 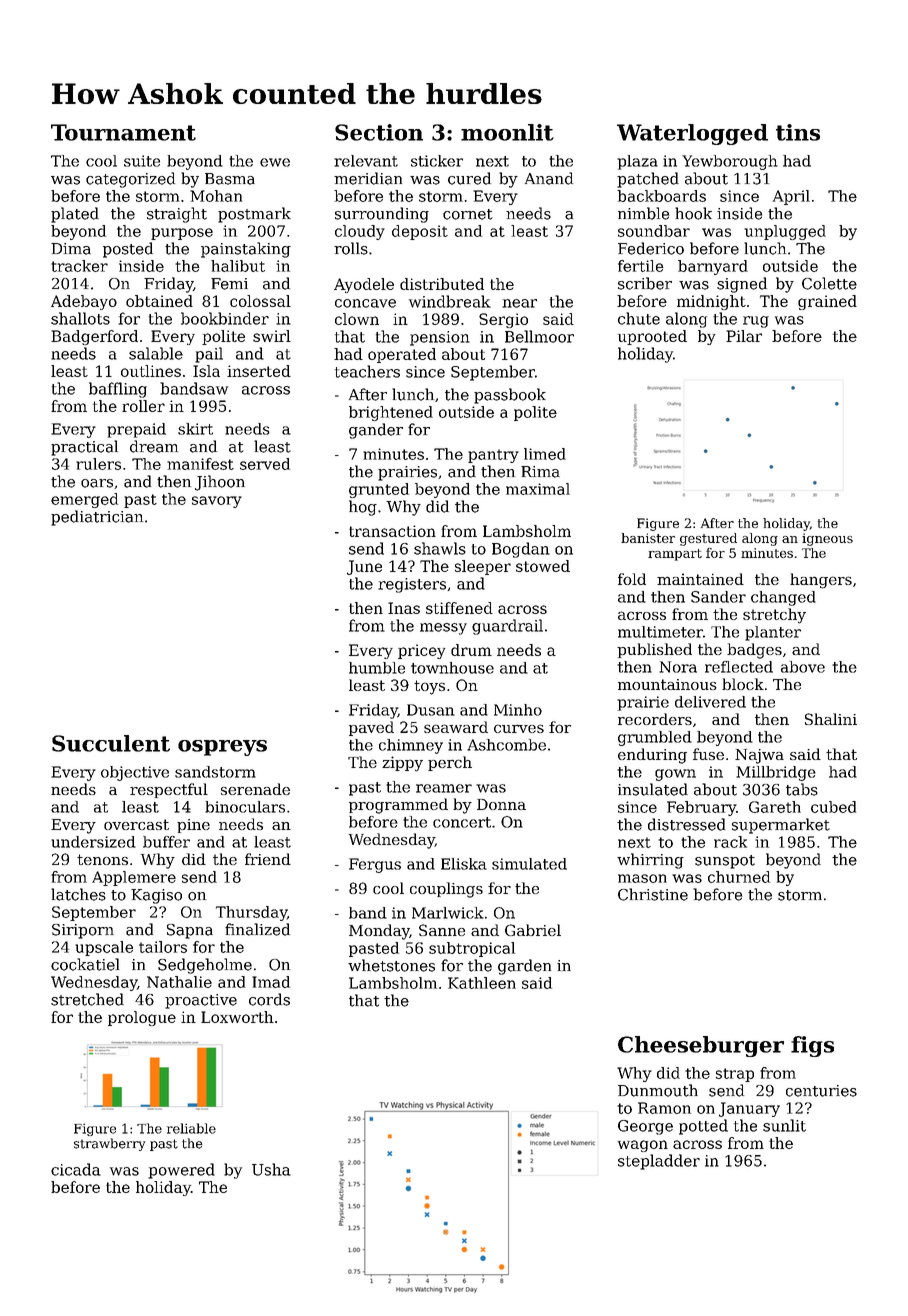 I want to click on pantry, so click(x=493, y=456).
